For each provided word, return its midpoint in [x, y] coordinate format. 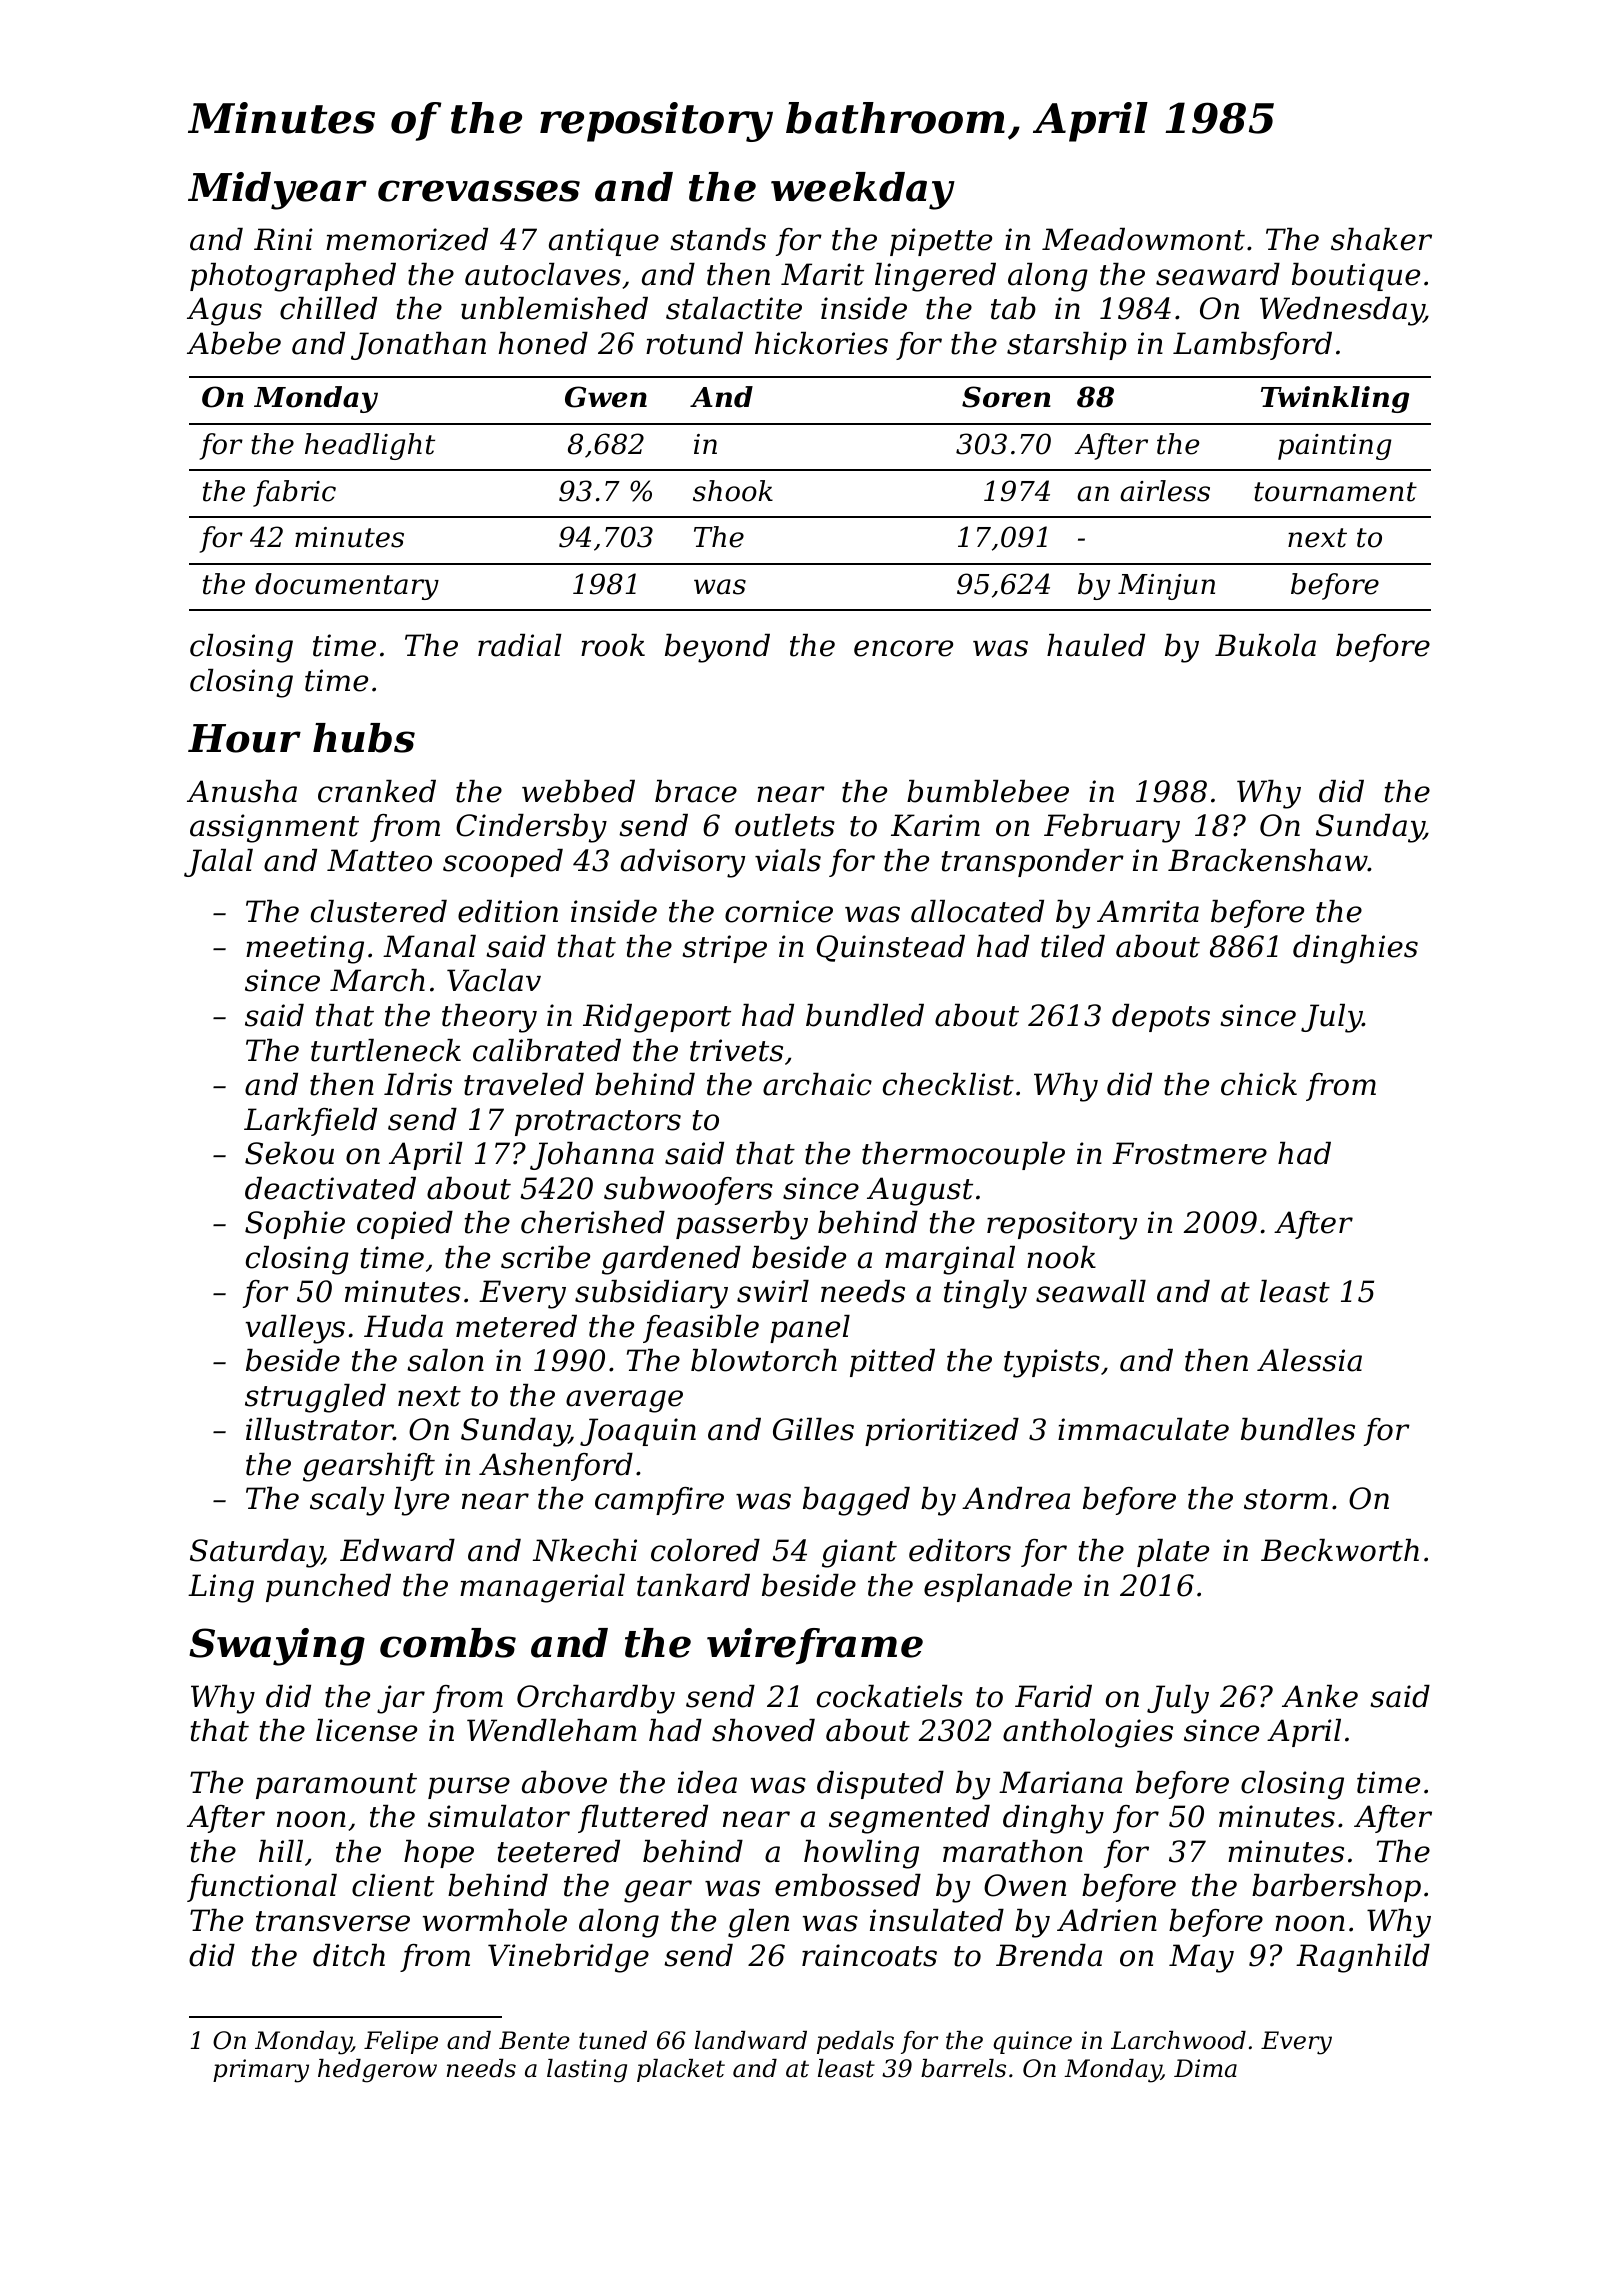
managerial [542, 1588]
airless [1165, 491]
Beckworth [1340, 1550]
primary [261, 2071]
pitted [892, 1363]
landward [751, 2040]
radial [520, 645]
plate [1173, 1553]
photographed [293, 277]
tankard [693, 1585]
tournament [1335, 492]
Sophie [295, 1225]
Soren [1006, 397]
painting [1335, 447]
